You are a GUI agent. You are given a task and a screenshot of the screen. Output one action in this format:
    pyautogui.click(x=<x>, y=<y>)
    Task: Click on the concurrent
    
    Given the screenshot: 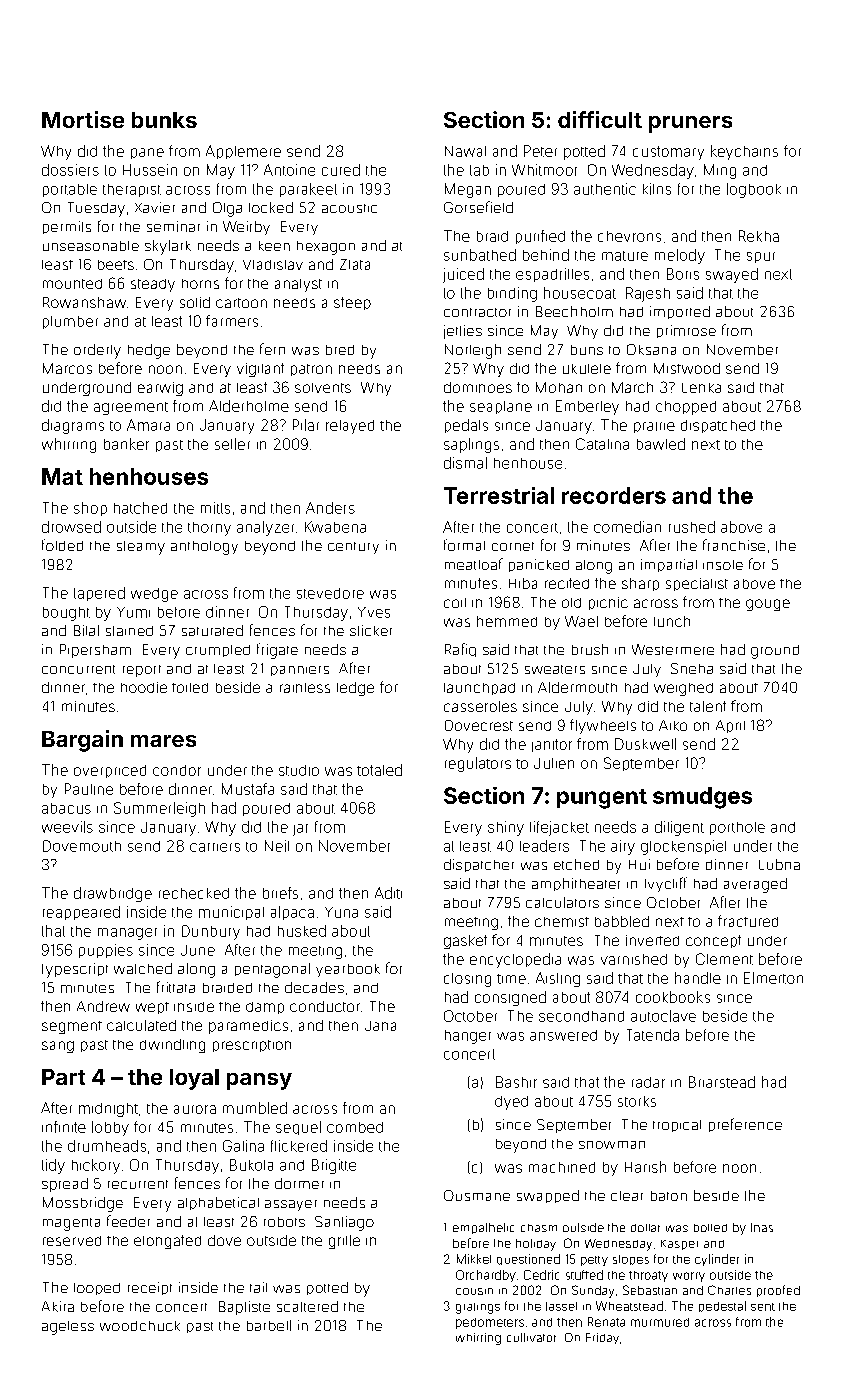 What is the action you would take?
    pyautogui.click(x=78, y=669)
